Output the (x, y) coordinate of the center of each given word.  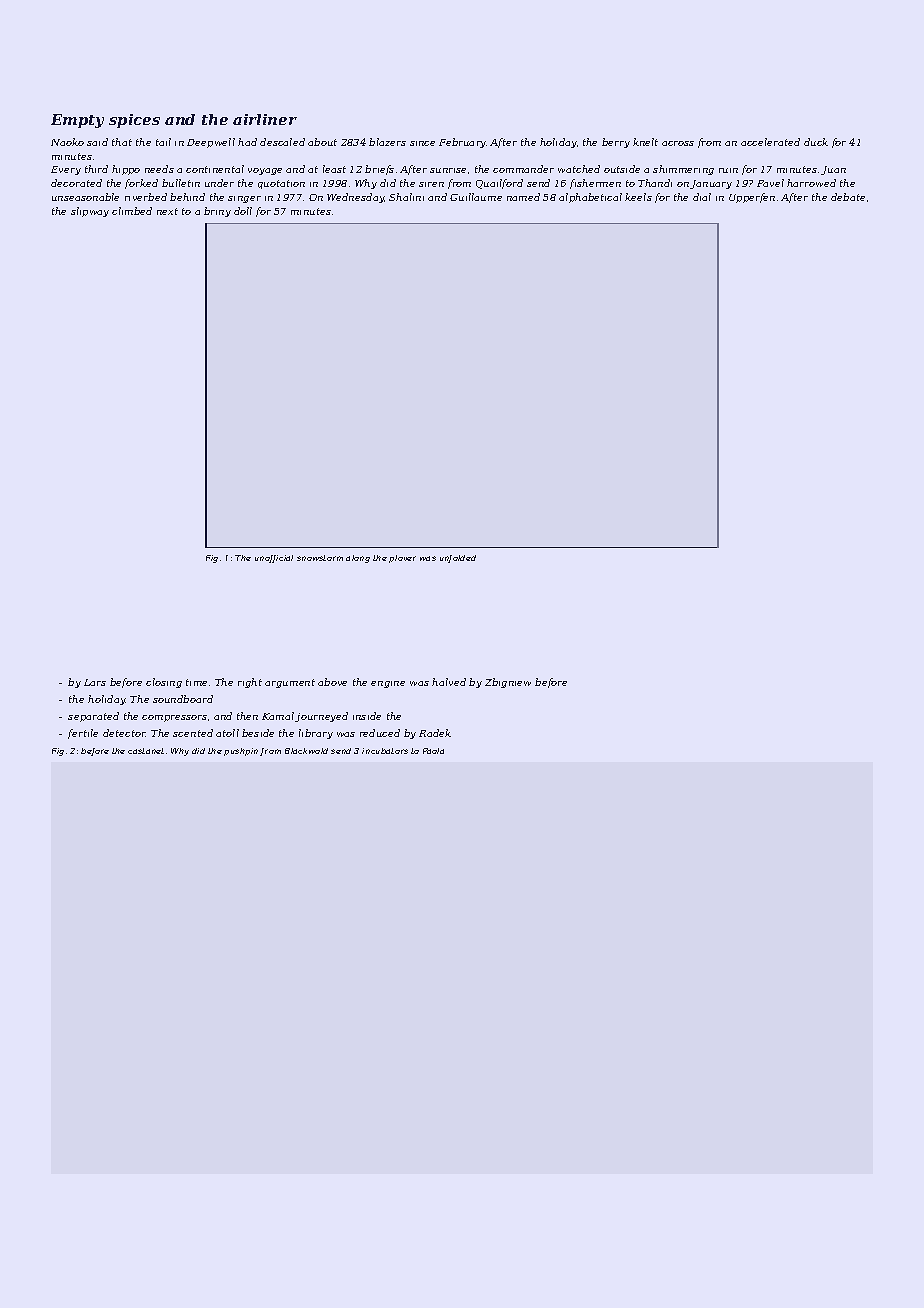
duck (816, 142)
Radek (435, 733)
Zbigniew (508, 683)
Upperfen (752, 198)
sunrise (448, 170)
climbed (132, 211)
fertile (83, 734)
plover (402, 559)
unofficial (274, 559)
